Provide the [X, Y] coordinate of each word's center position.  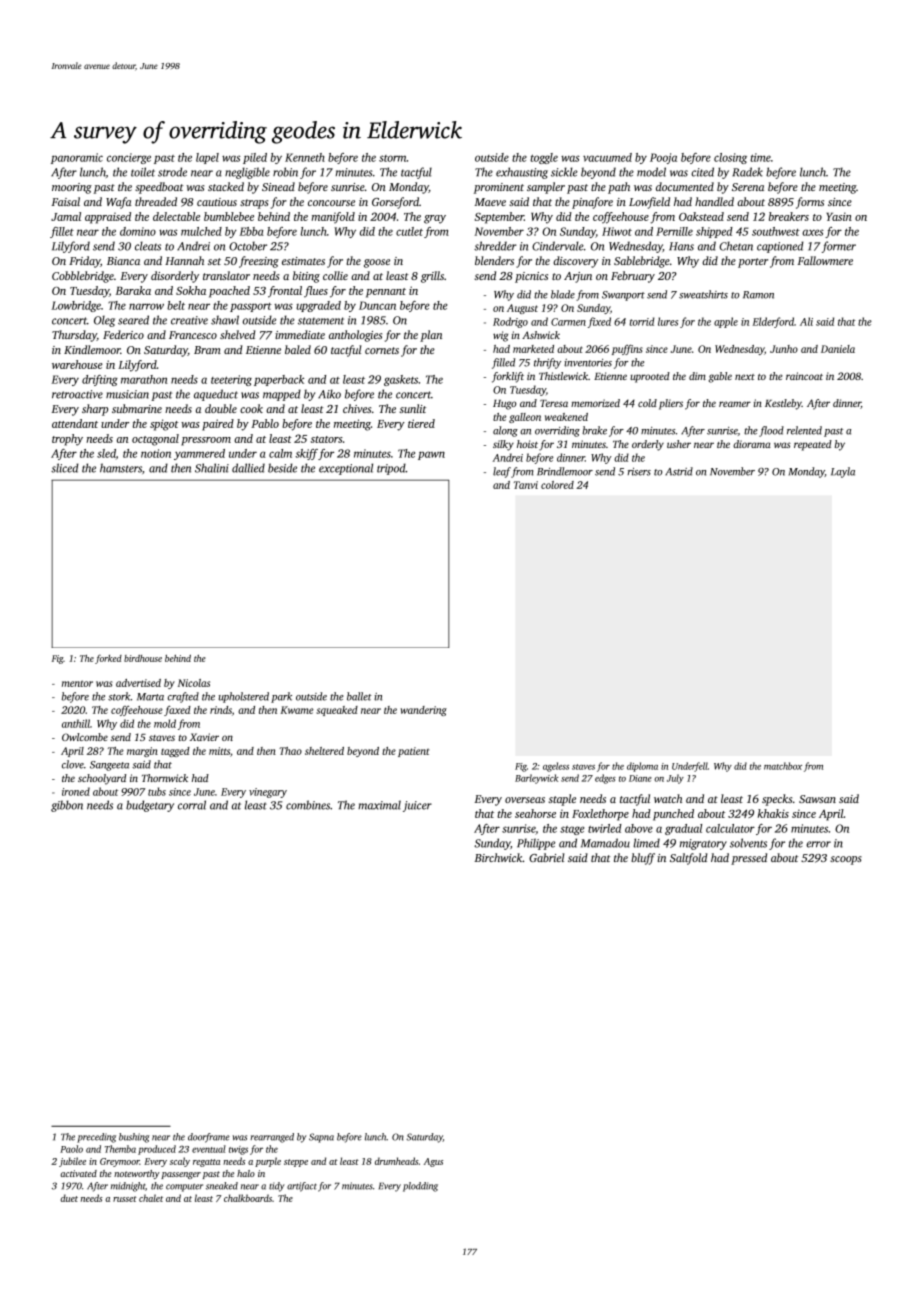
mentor [77, 683]
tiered [421, 423]
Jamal [66, 216]
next [745, 377]
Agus [433, 1162]
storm [392, 158]
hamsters [121, 468]
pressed [749, 859]
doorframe [209, 1138]
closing [730, 158]
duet [69, 1198]
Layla [843, 472]
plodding [420, 1187]
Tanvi [526, 485]
